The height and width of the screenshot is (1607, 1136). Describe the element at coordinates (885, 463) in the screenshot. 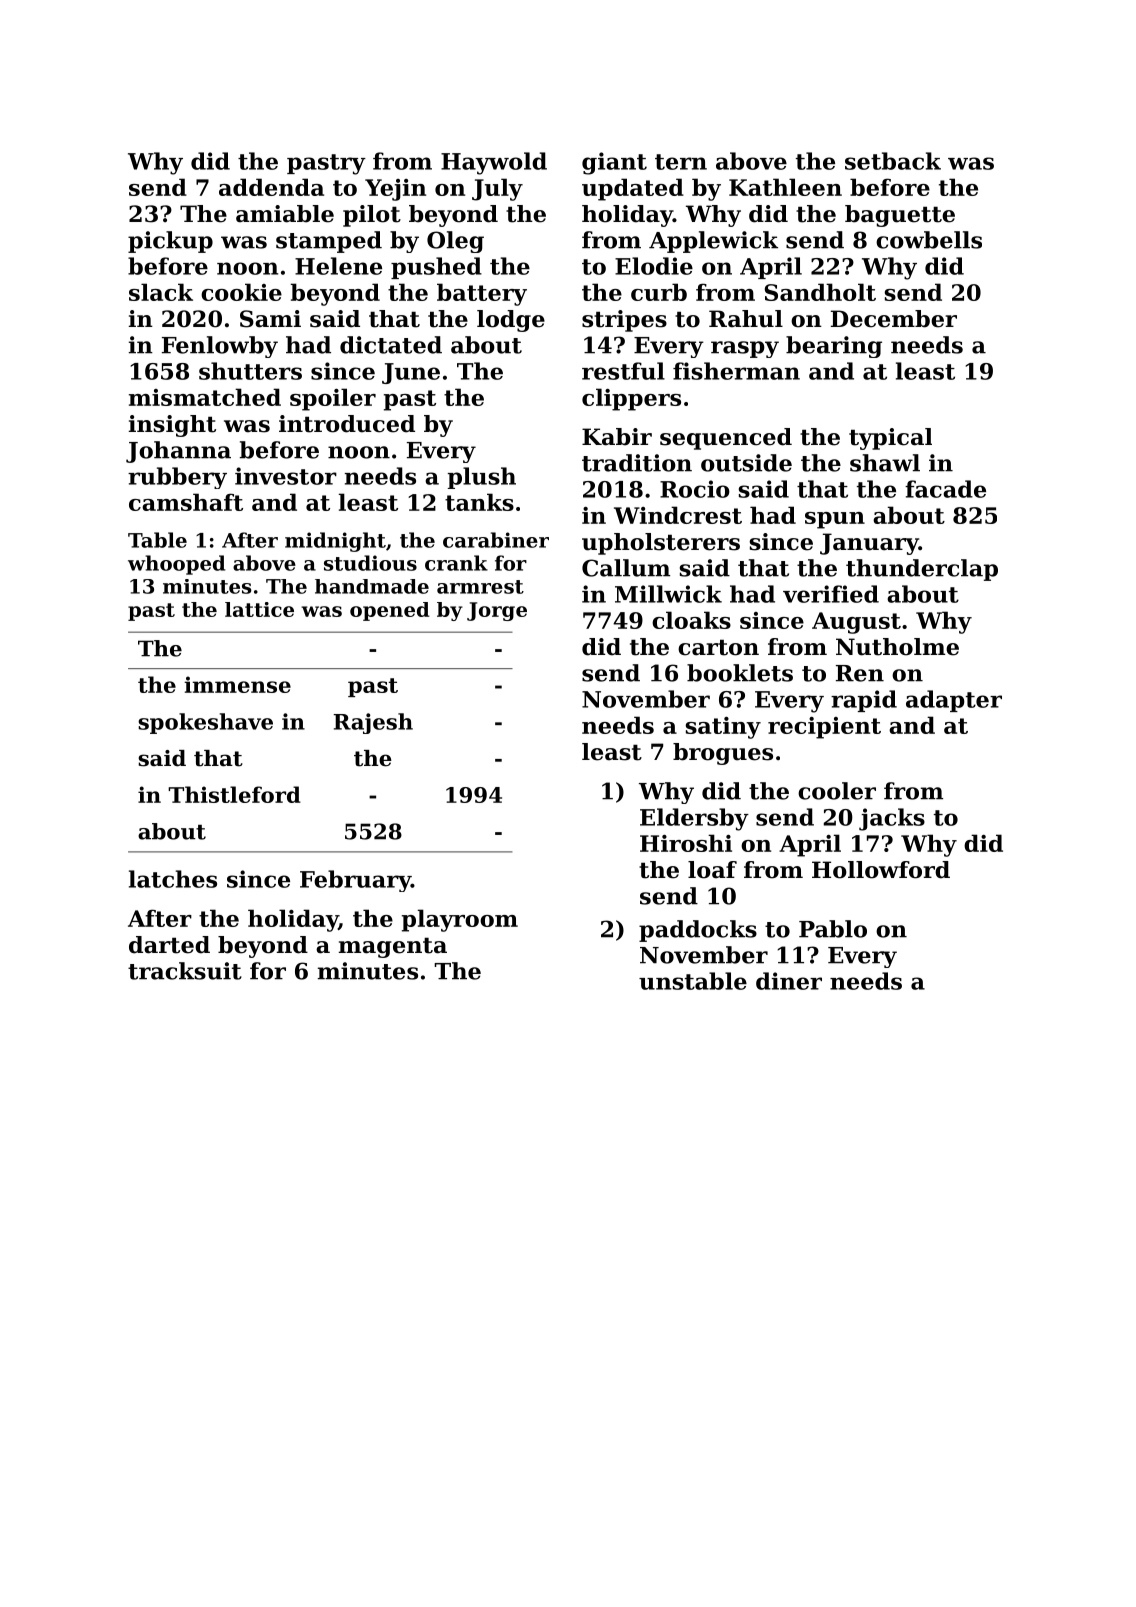

I see `shawl` at that location.
